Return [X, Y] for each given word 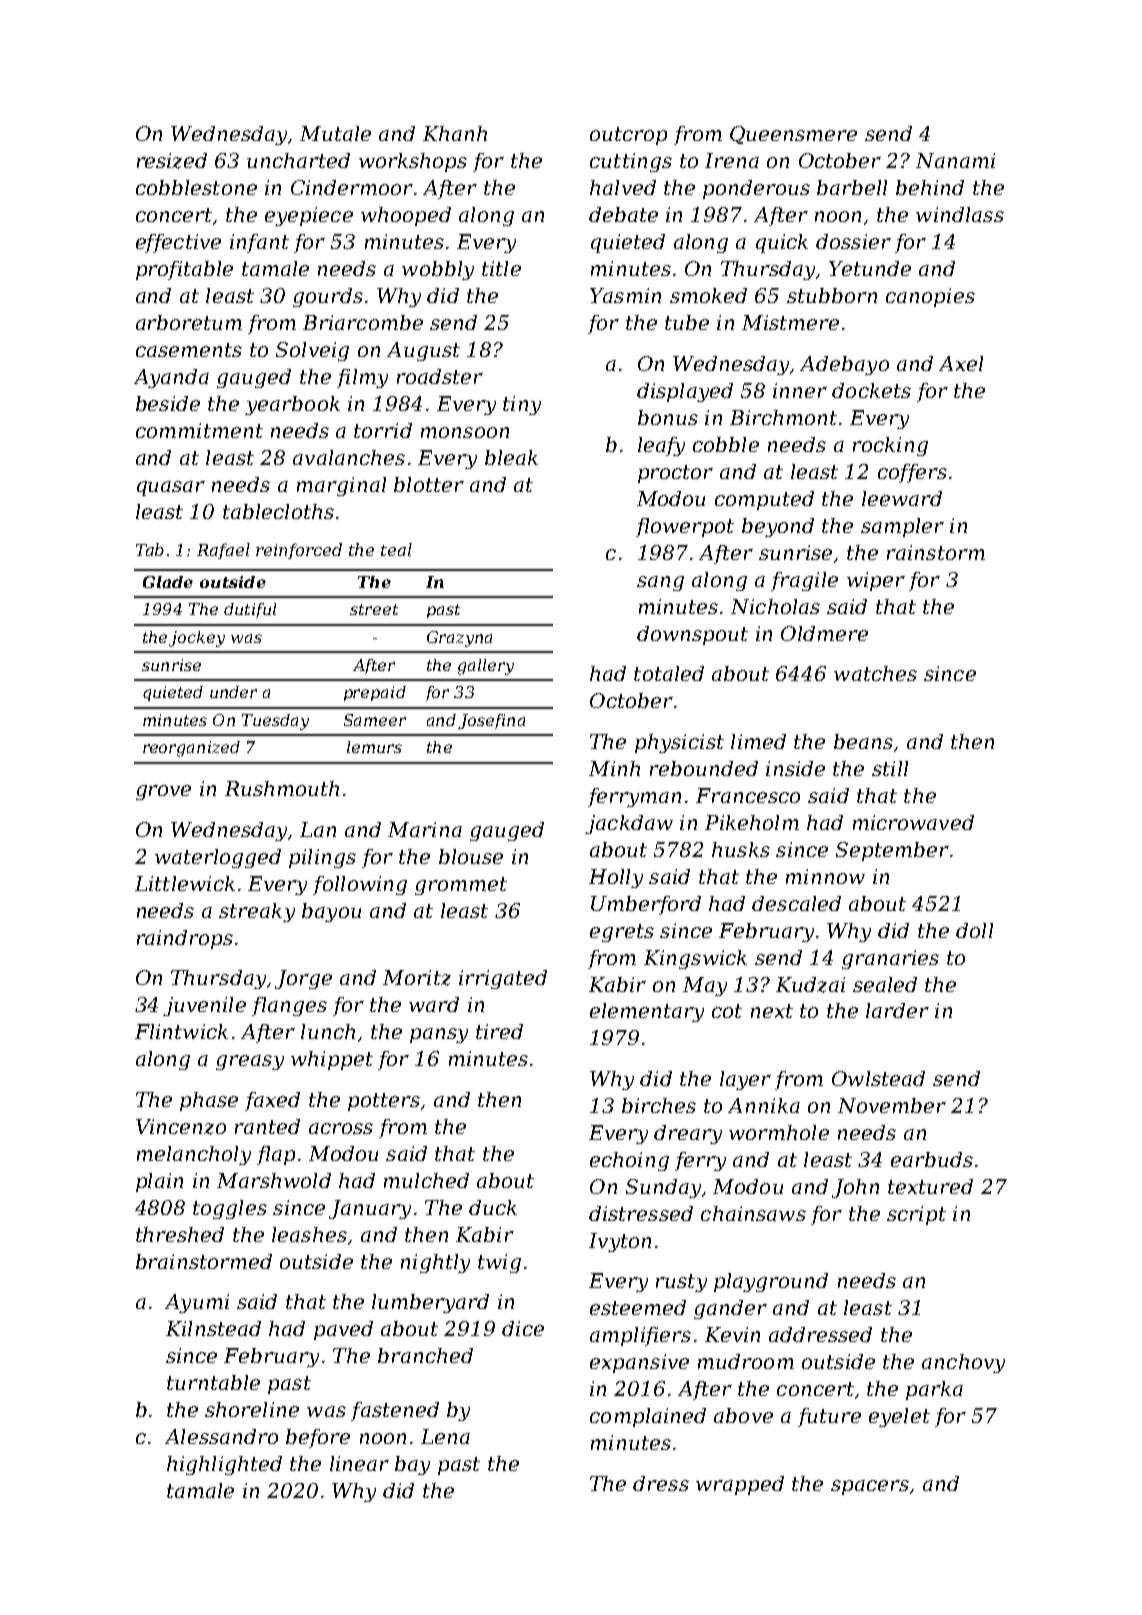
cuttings [631, 162]
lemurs [374, 747]
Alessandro [221, 1436]
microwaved [913, 822]
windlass [960, 214]
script [916, 1215]
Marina [425, 829]
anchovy [963, 1363]
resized [172, 161]
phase [209, 1101]
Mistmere [790, 322]
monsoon [465, 432]
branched [425, 1355]
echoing [629, 1161]
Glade [168, 582]
